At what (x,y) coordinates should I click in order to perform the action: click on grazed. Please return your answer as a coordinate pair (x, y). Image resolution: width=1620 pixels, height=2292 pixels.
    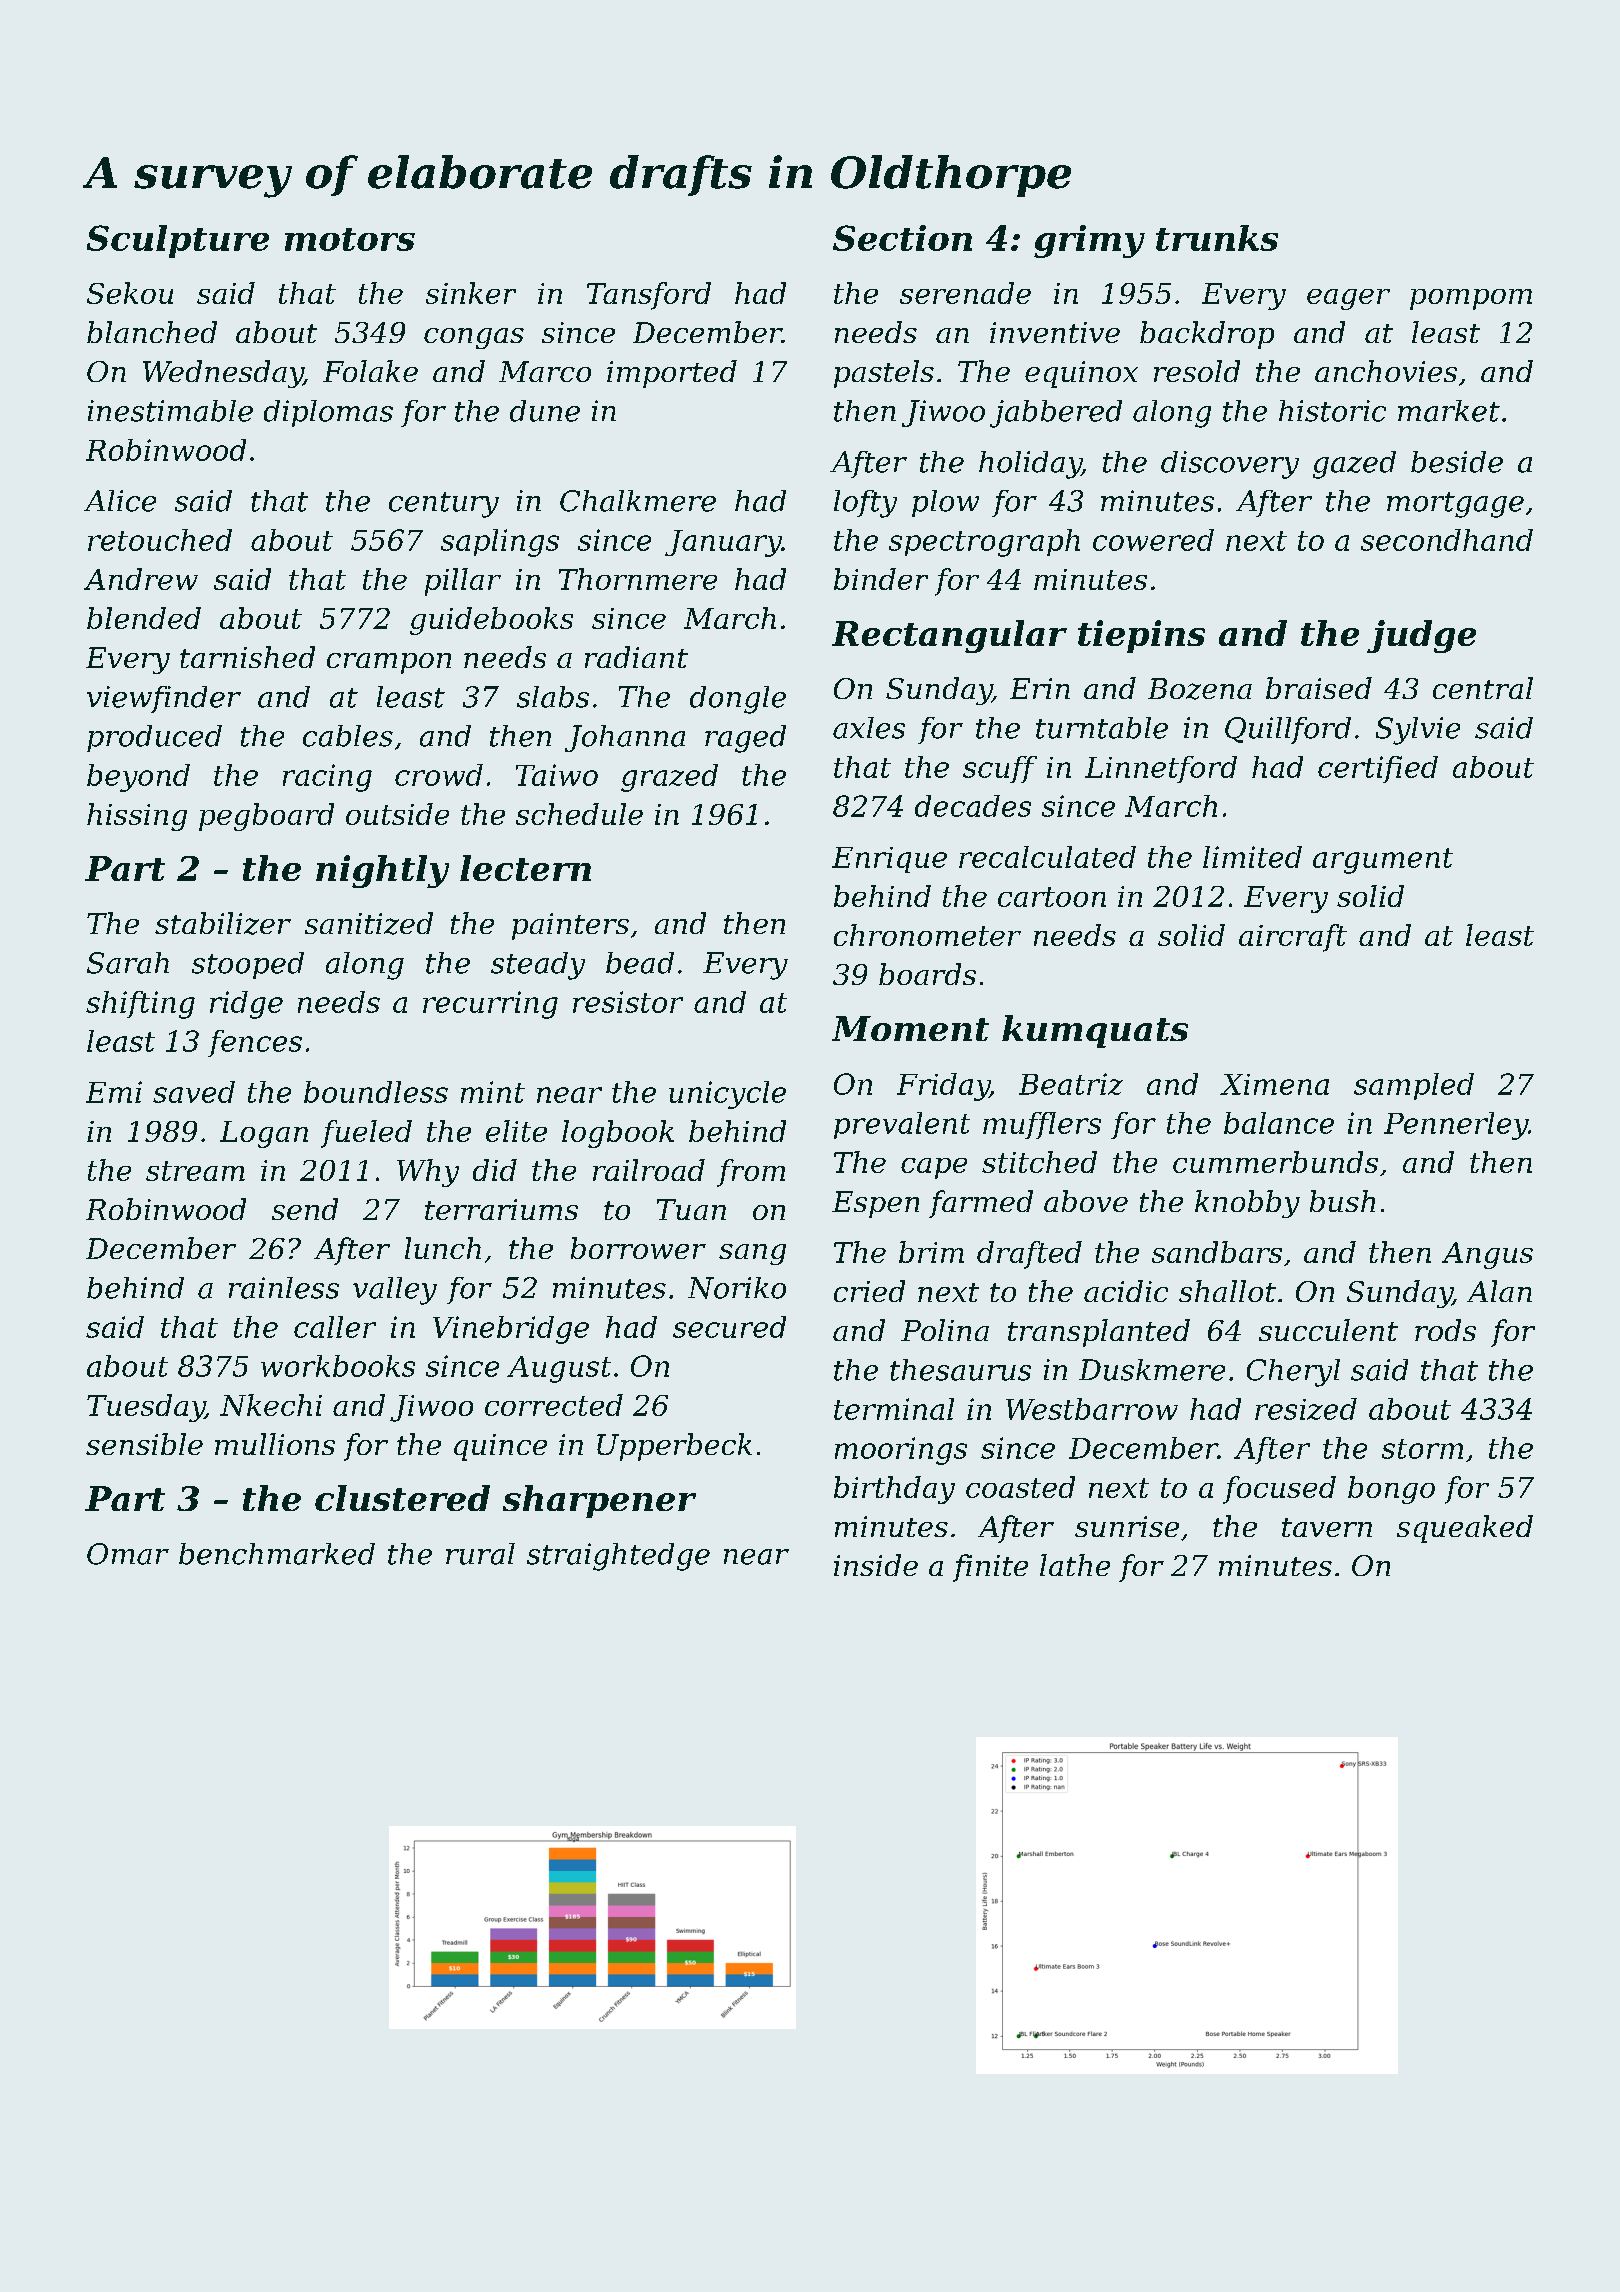
    Looking at the image, I should click on (669, 778).
